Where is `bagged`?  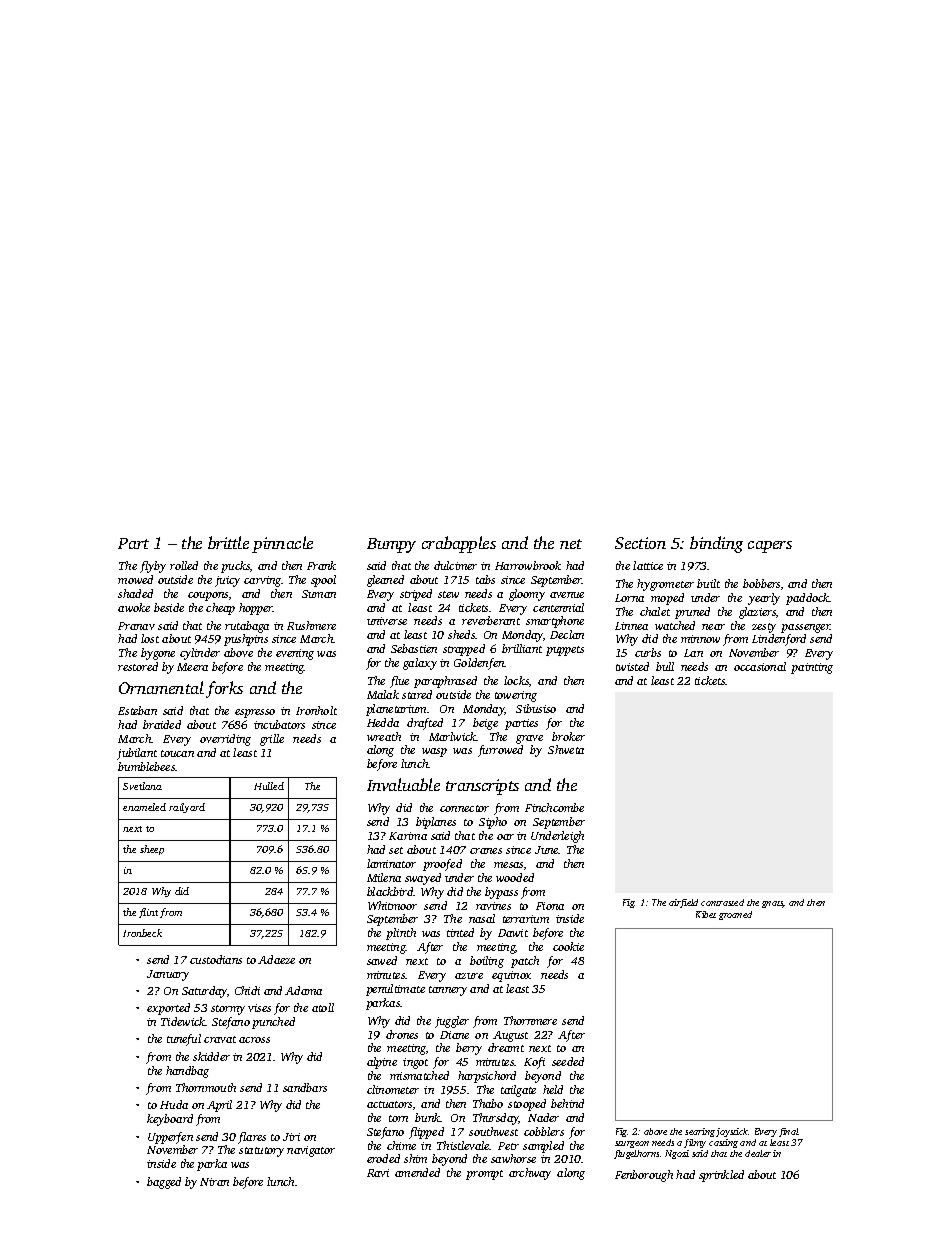
bagged is located at coordinates (164, 1183).
